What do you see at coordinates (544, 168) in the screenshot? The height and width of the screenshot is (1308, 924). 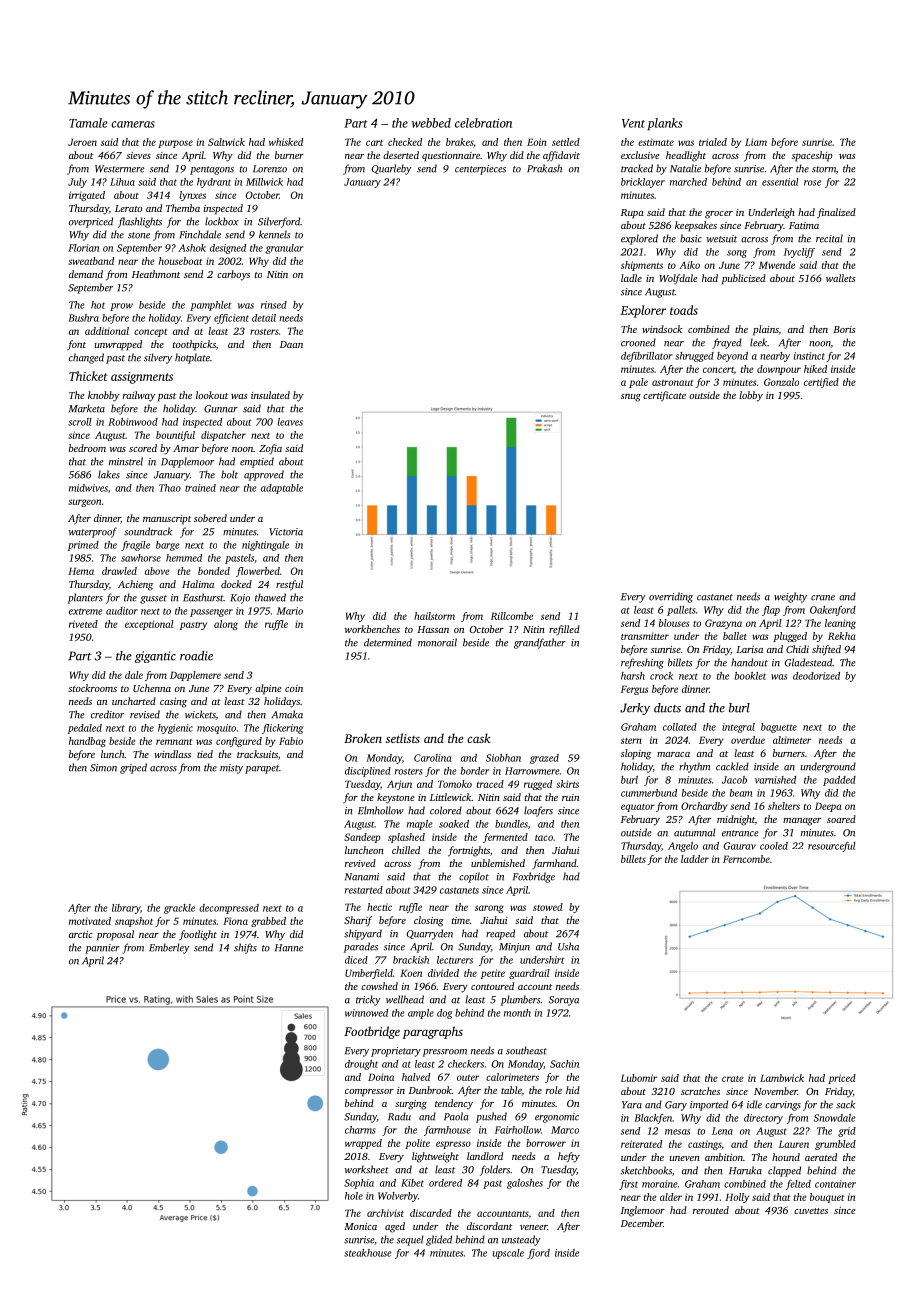 I see `Prakash` at bounding box center [544, 168].
